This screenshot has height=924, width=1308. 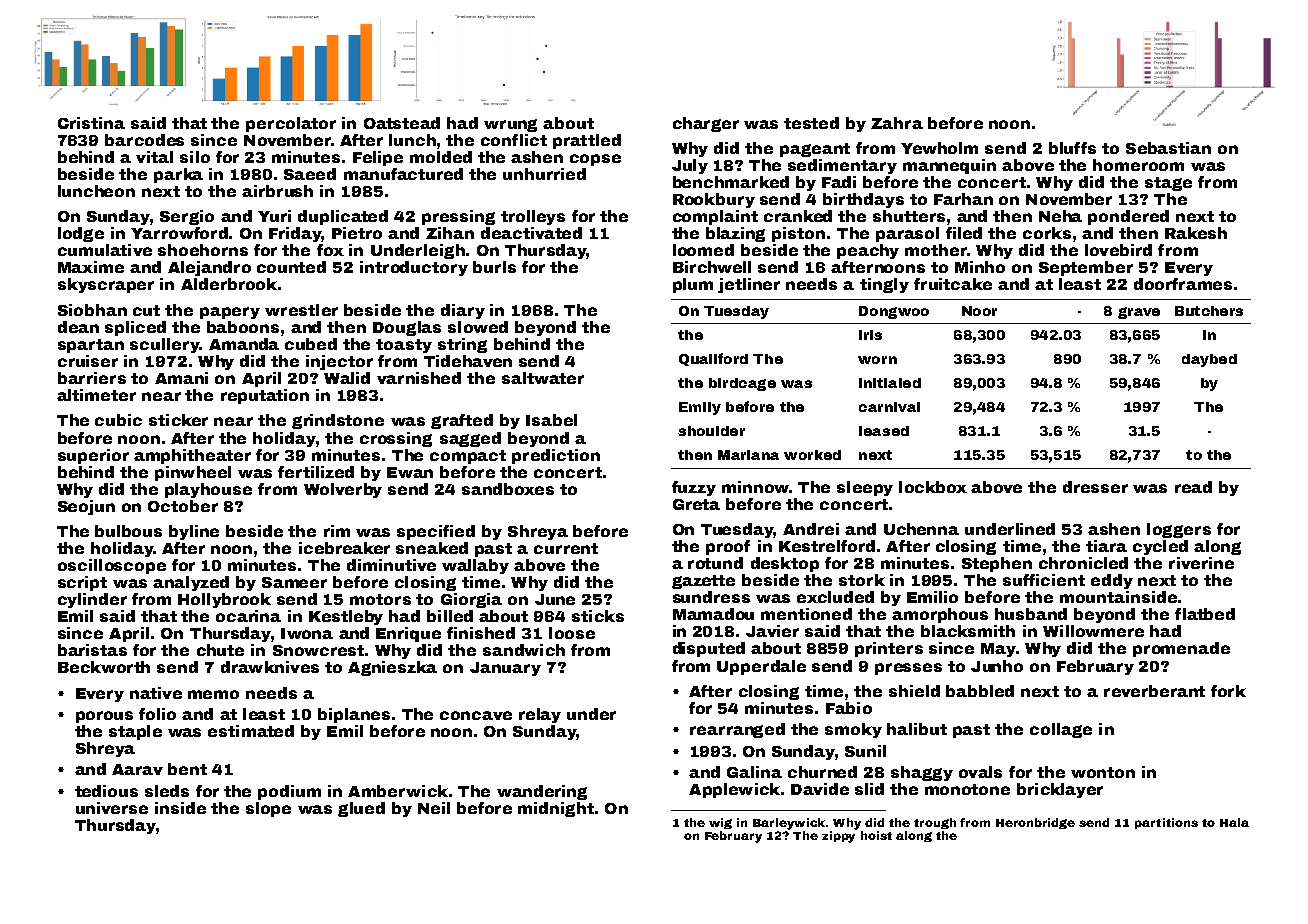 What do you see at coordinates (91, 123) in the screenshot?
I see `Cristina` at bounding box center [91, 123].
